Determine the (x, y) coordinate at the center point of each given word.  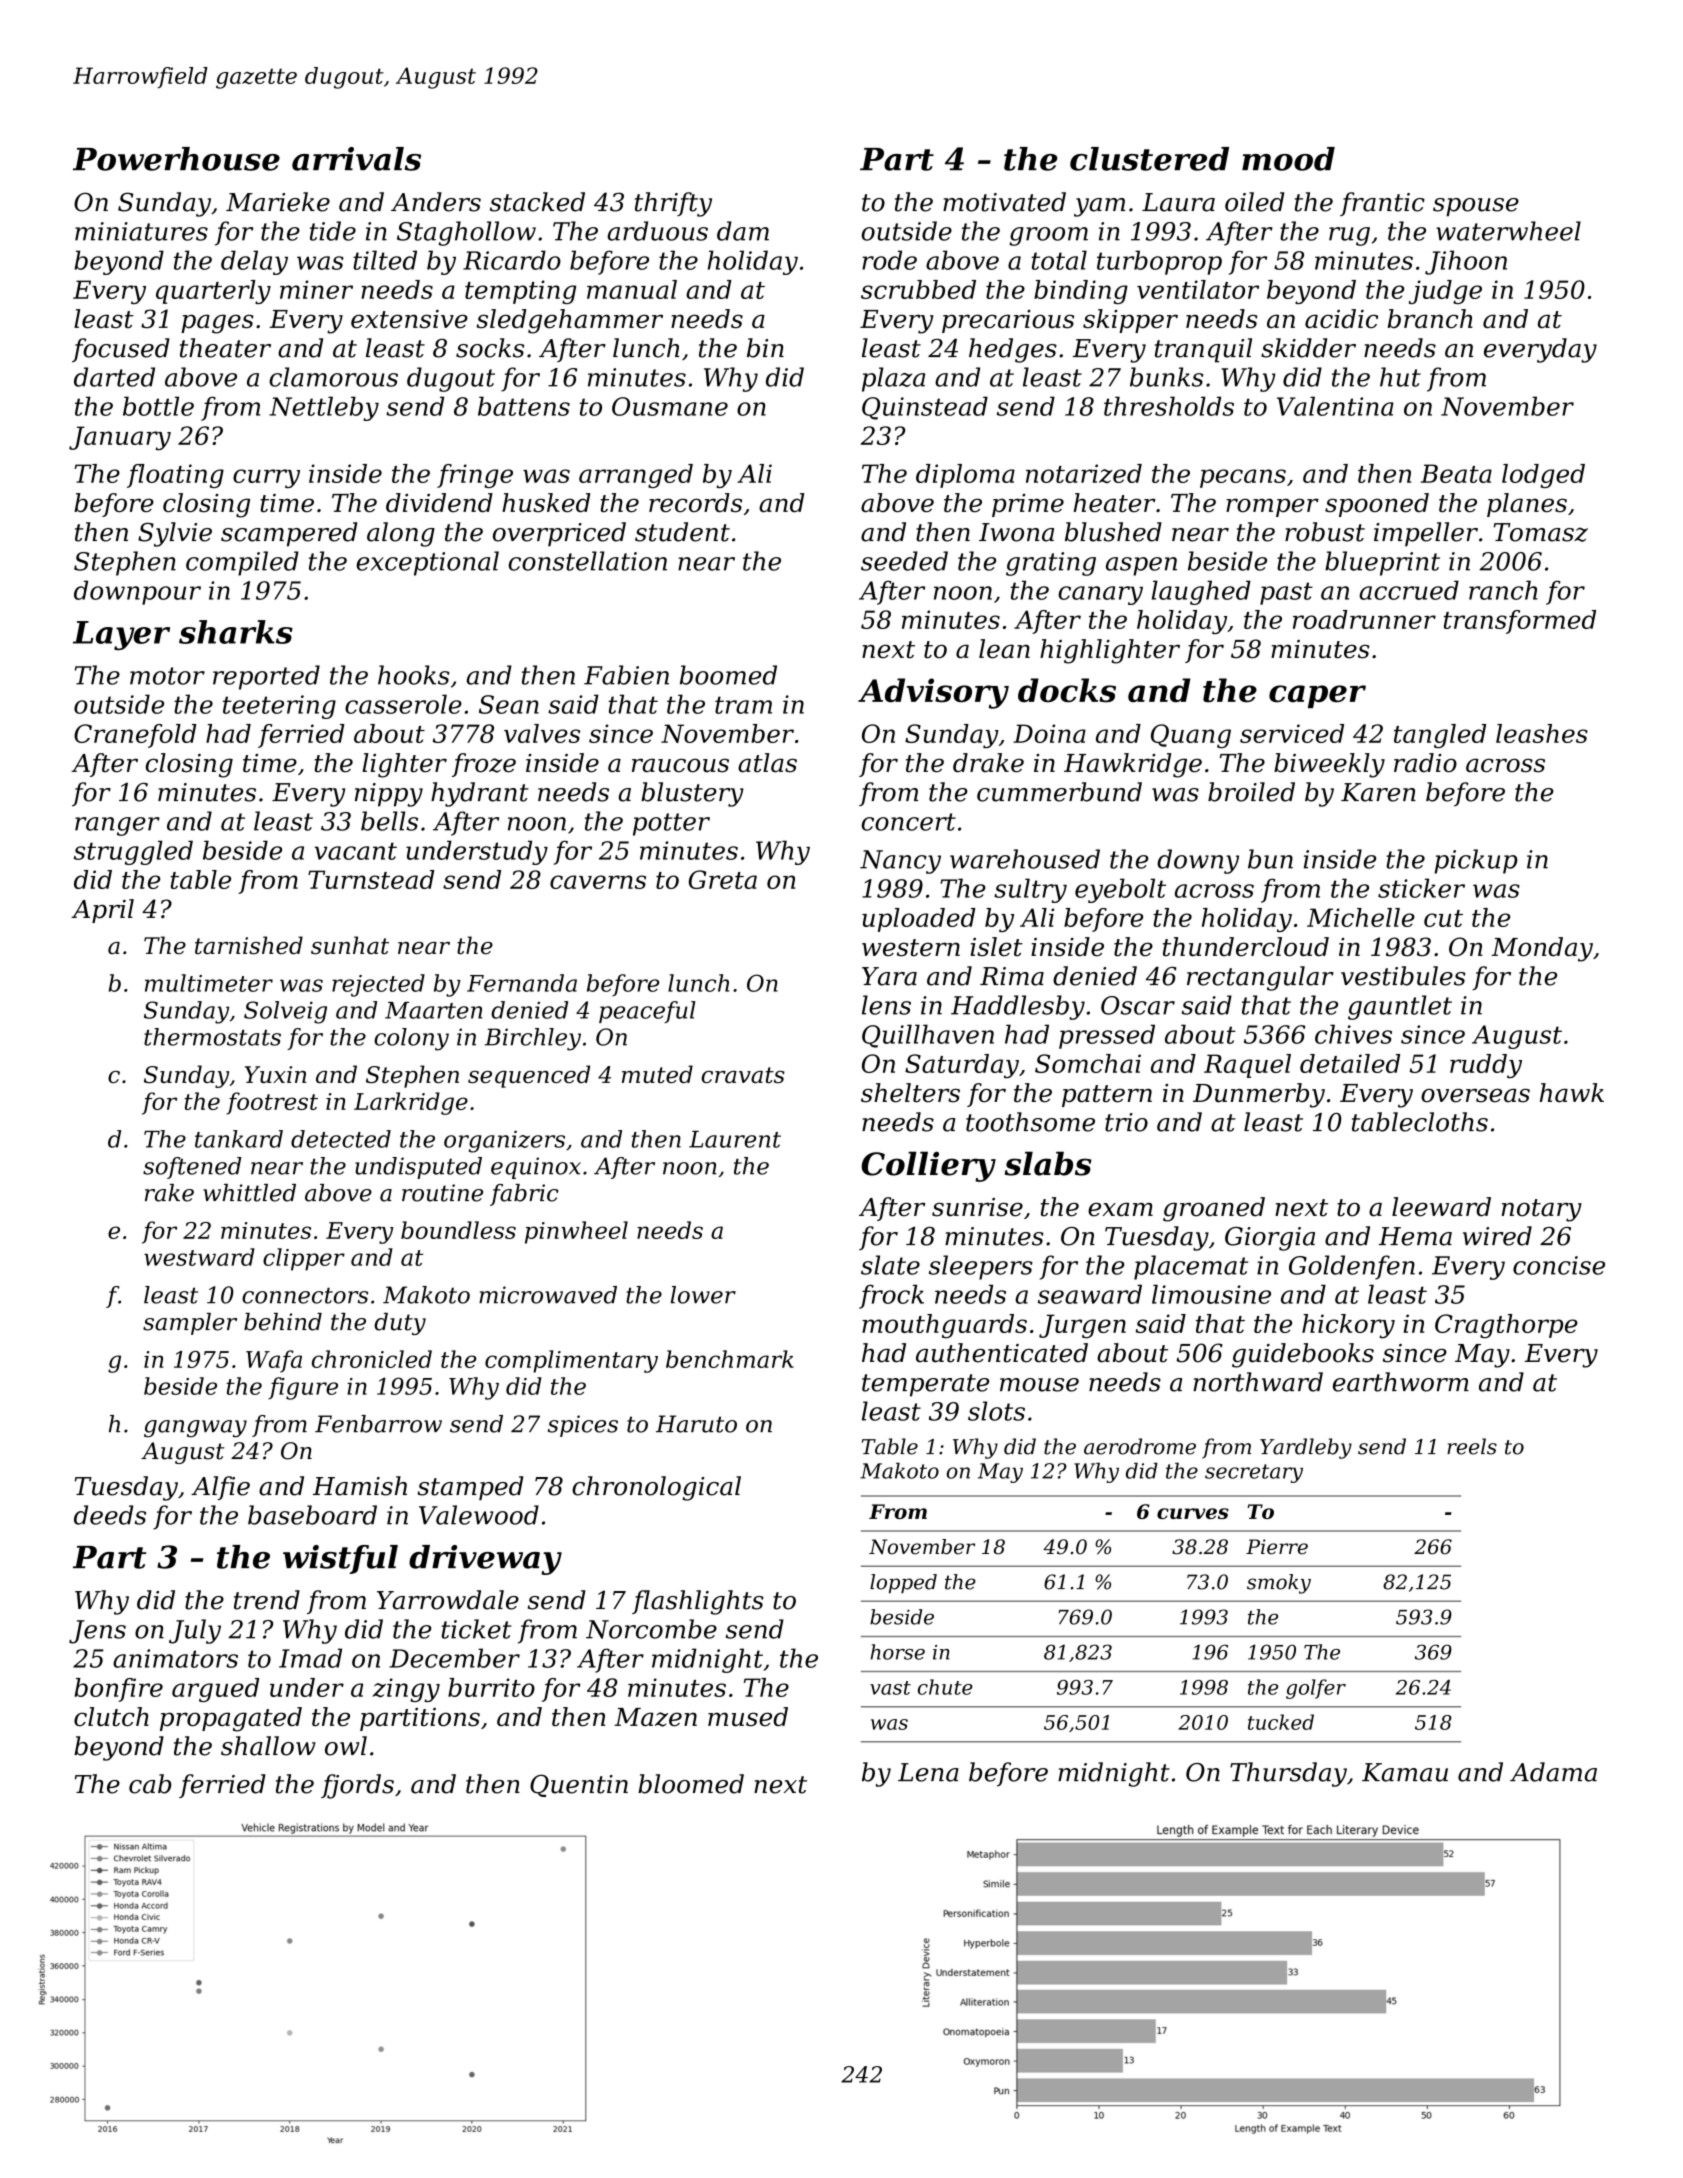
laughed (1201, 592)
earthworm (1401, 1382)
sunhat (350, 945)
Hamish (360, 1486)
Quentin (579, 1785)
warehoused (1025, 859)
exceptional (427, 563)
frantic (1382, 204)
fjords (357, 1786)
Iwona (1016, 532)
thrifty (673, 204)
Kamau (1405, 1772)
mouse (1039, 1385)
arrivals (356, 159)
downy (1198, 861)
